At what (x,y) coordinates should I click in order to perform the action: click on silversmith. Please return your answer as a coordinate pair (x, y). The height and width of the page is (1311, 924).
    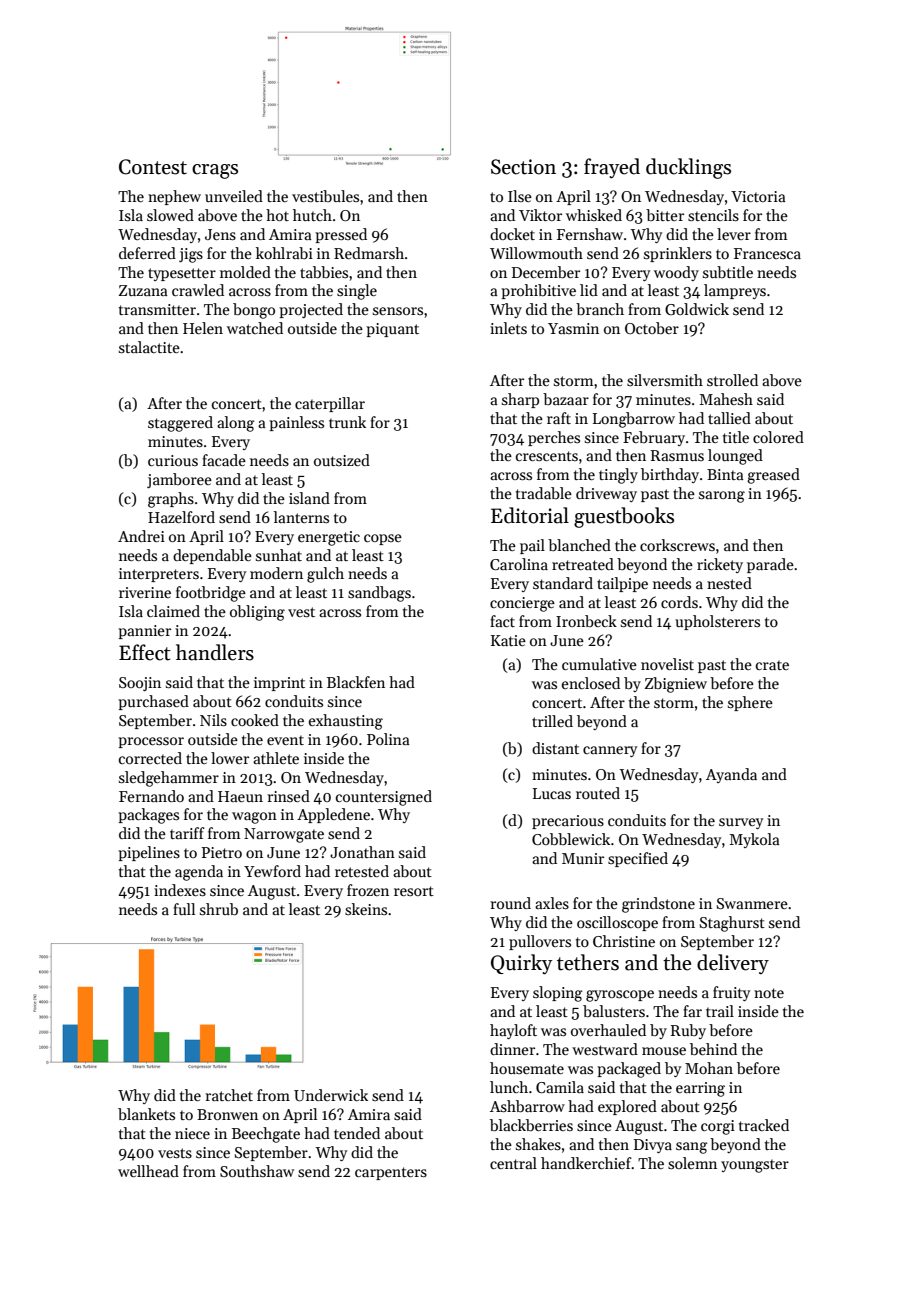
    Looking at the image, I should click on (665, 380).
